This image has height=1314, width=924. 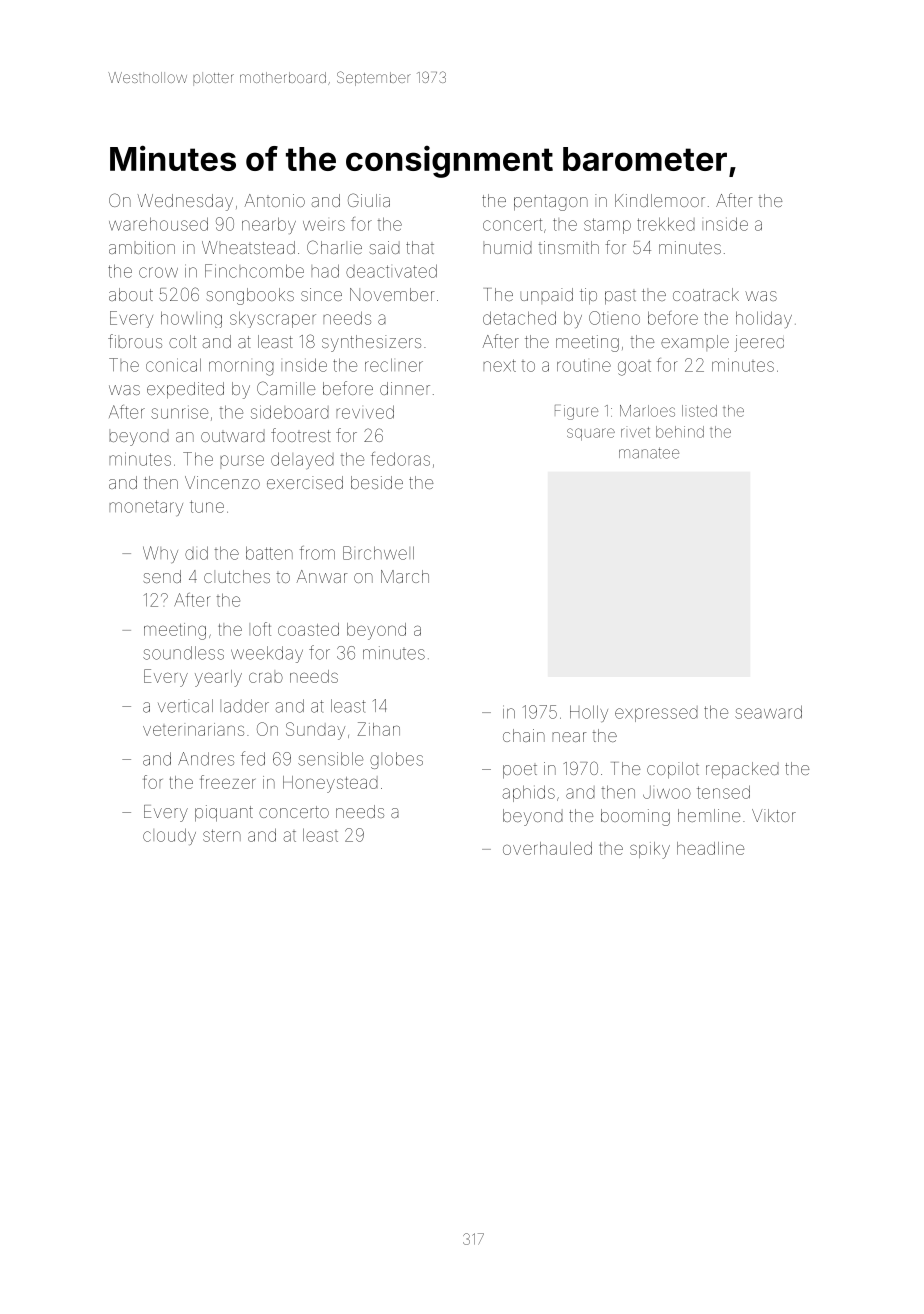 I want to click on Otieno, so click(x=614, y=318).
